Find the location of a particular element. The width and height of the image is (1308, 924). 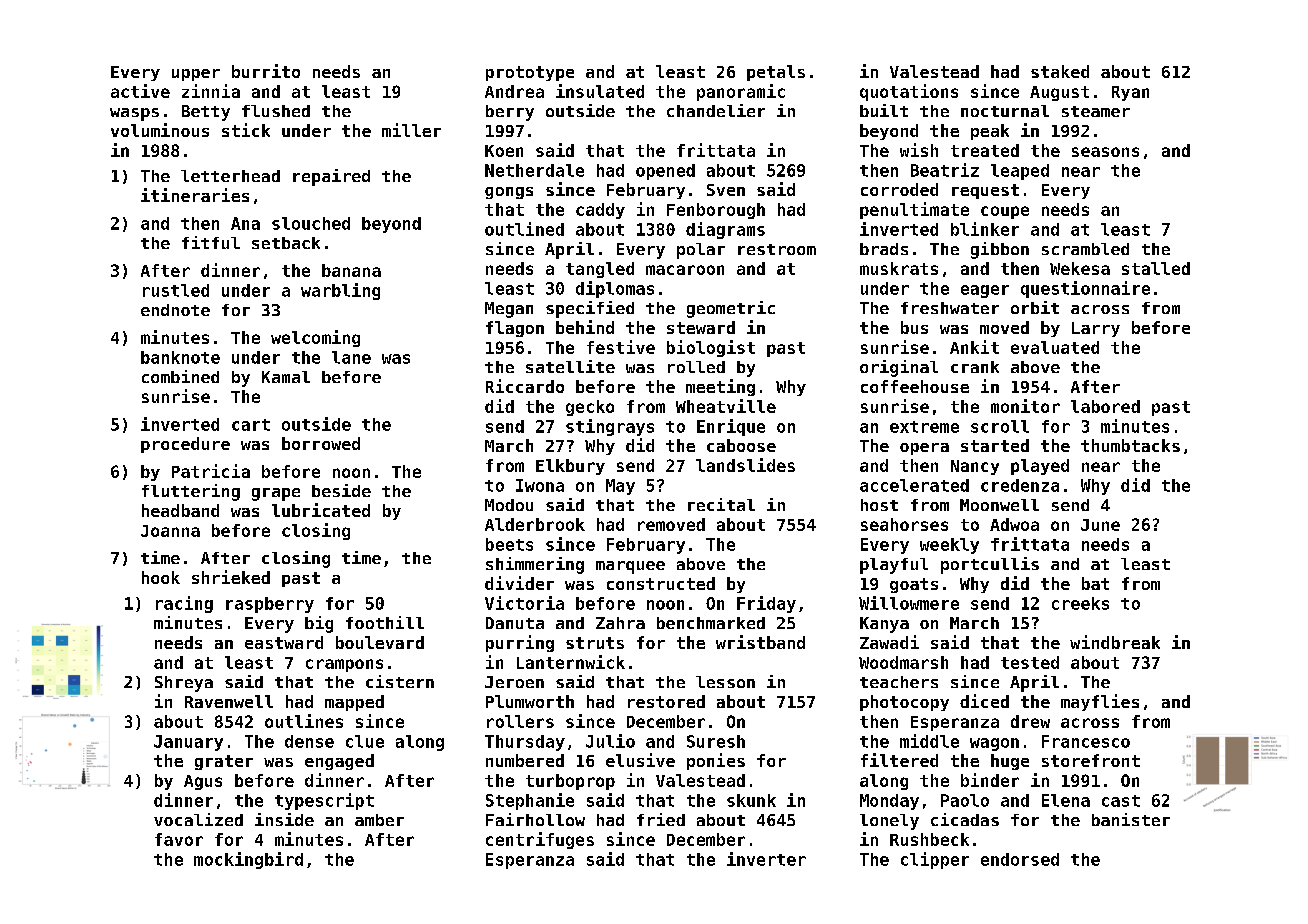

creeks is located at coordinates (1080, 603).
